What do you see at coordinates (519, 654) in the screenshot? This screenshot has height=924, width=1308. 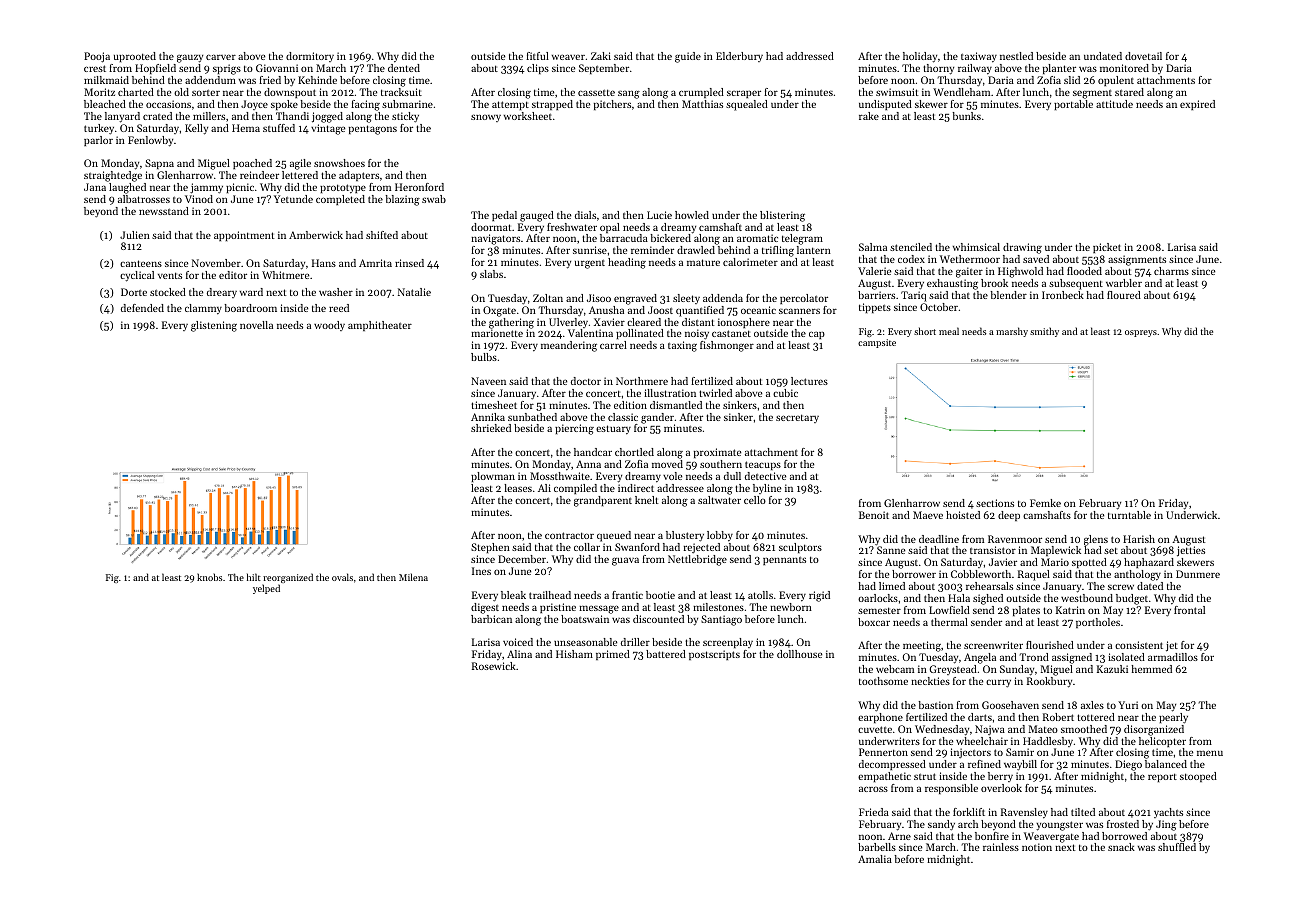 I see `Alina` at bounding box center [519, 654].
